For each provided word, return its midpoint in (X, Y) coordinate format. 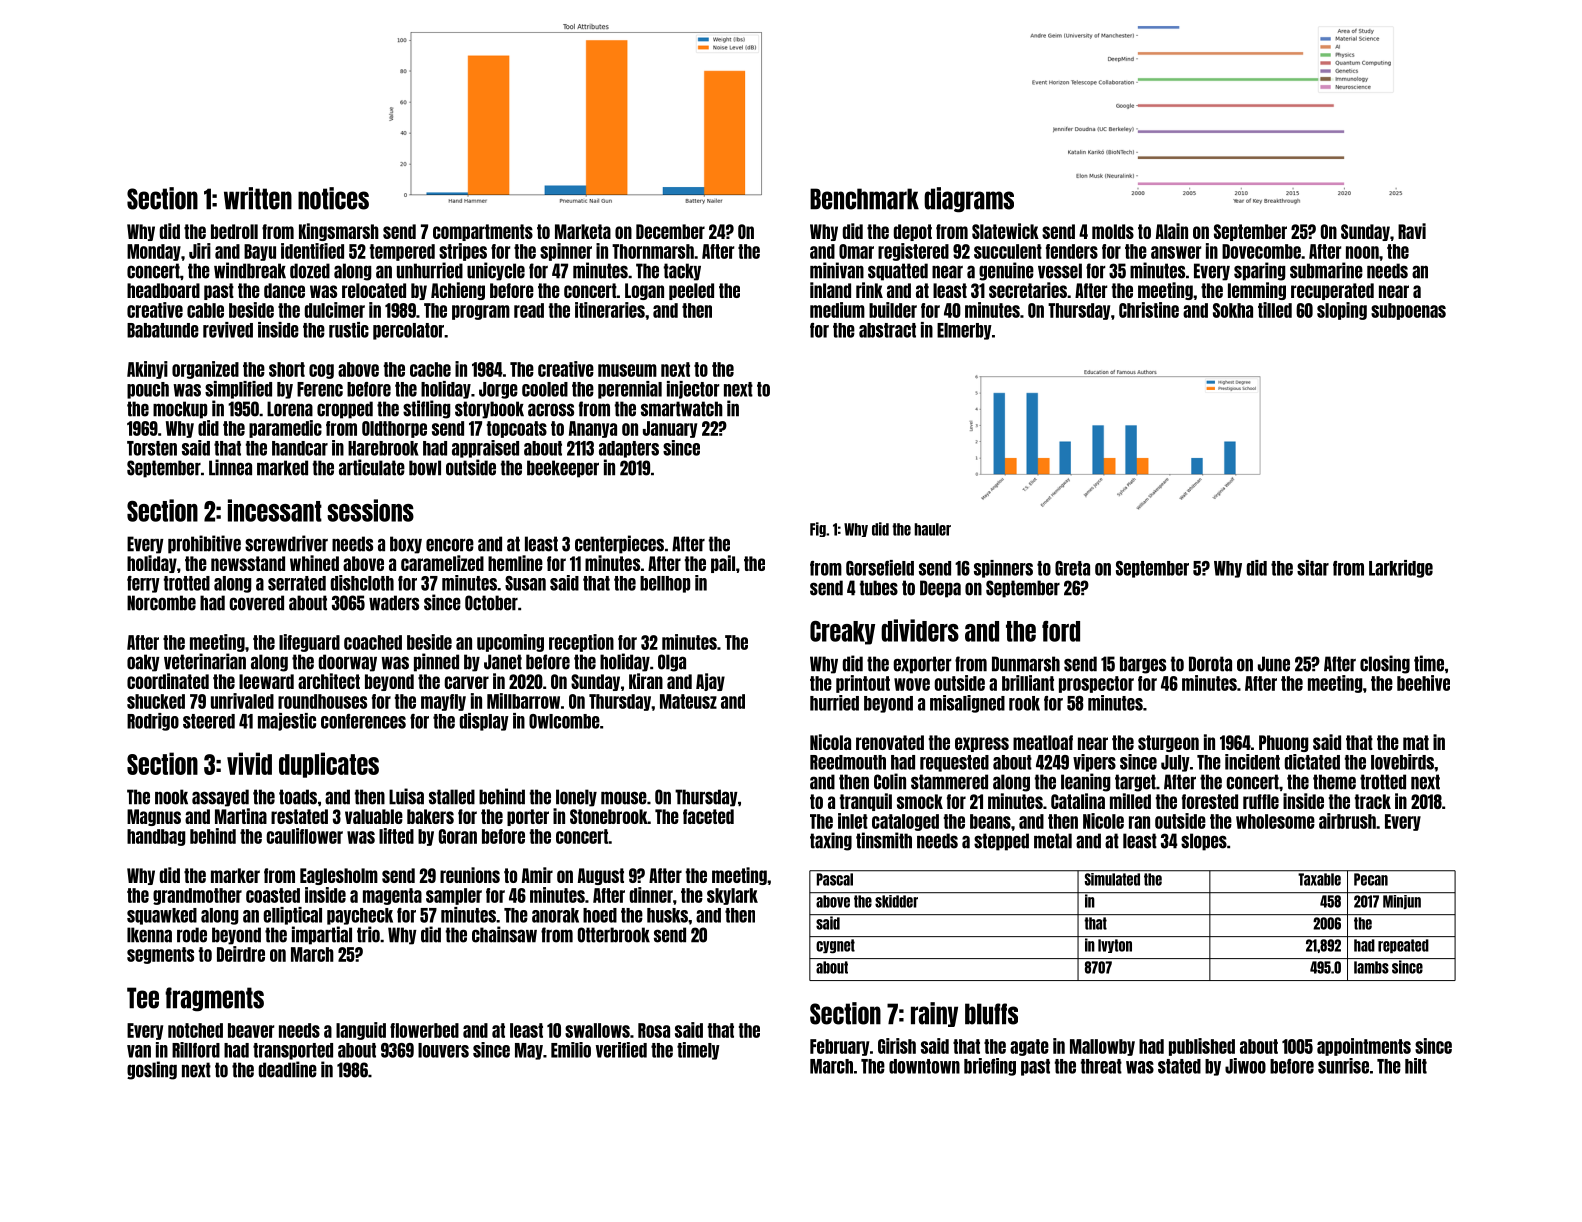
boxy (406, 545)
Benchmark (864, 199)
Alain (1172, 231)
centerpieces (619, 544)
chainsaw (504, 934)
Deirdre (241, 954)
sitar (1313, 568)
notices (333, 198)
